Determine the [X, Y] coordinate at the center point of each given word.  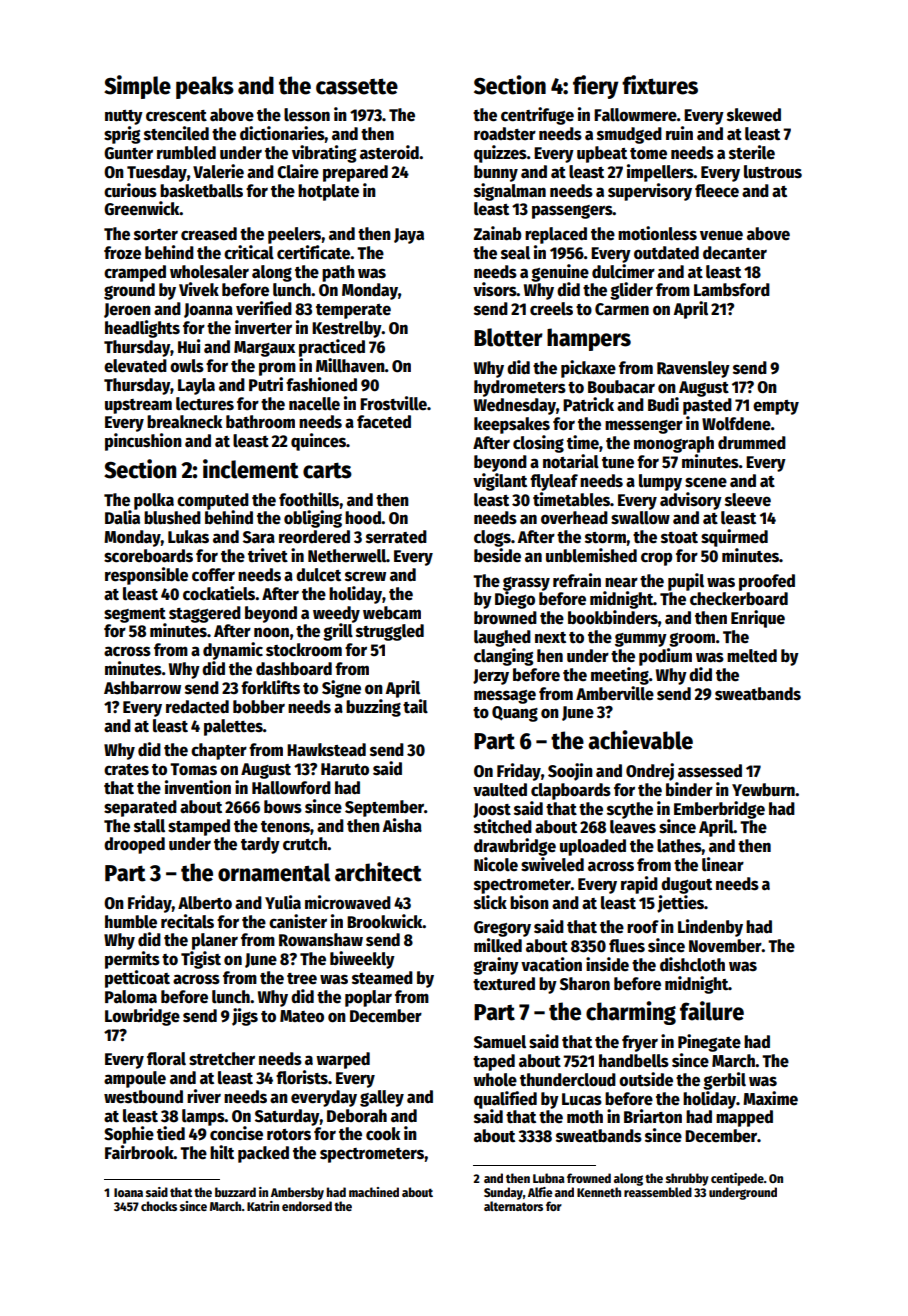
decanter [735, 253]
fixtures [660, 85]
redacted [197, 707]
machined [374, 1192]
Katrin [263, 1206]
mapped [744, 1118]
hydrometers [520, 388]
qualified [505, 1100]
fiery [596, 87]
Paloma [131, 997]
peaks [205, 87]
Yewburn [763, 790]
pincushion [143, 442]
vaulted [500, 790]
